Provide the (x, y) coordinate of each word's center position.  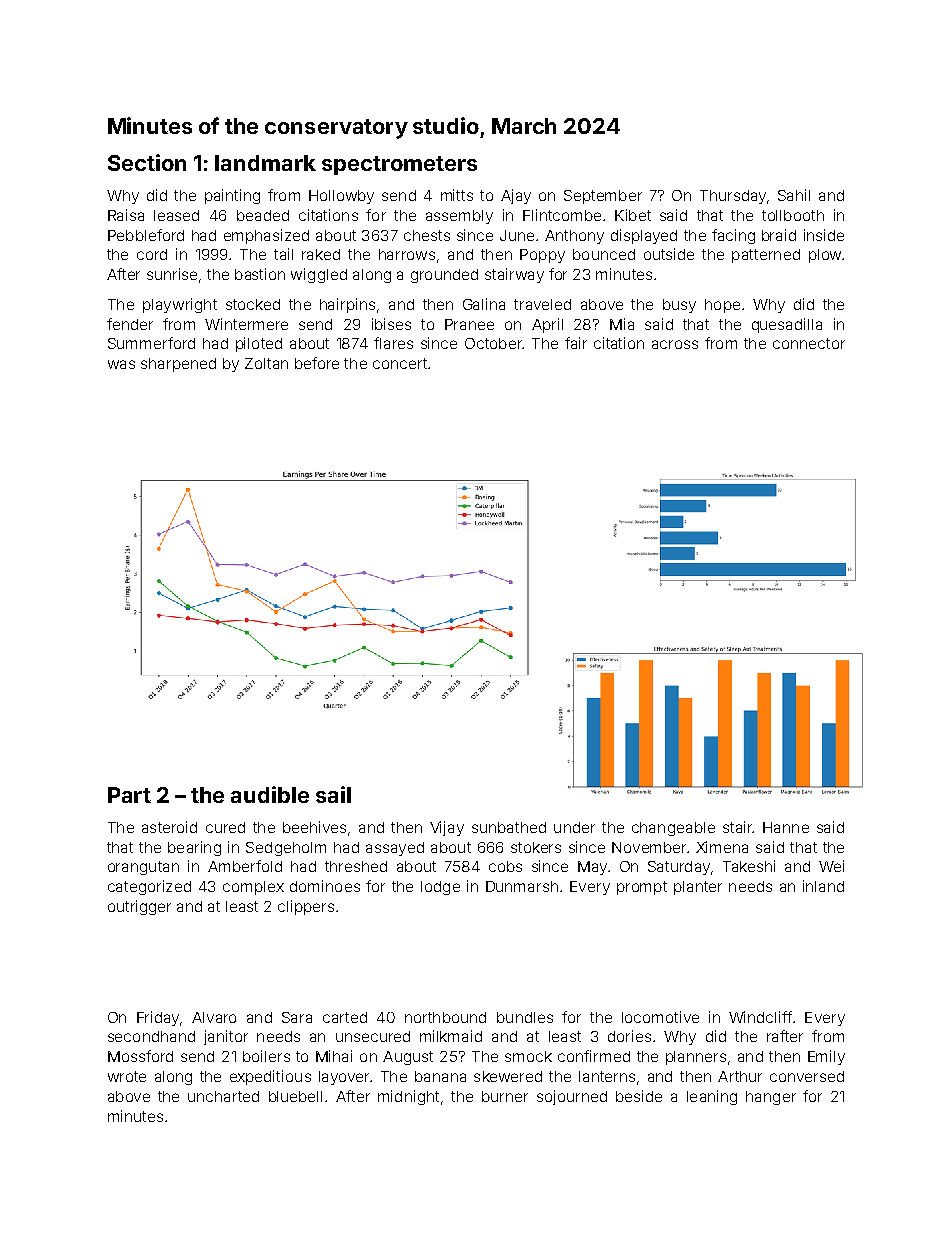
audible (270, 794)
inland (823, 886)
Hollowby (341, 197)
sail (333, 794)
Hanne (786, 827)
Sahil (794, 195)
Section (147, 162)
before (317, 363)
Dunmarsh (522, 886)
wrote (127, 1076)
